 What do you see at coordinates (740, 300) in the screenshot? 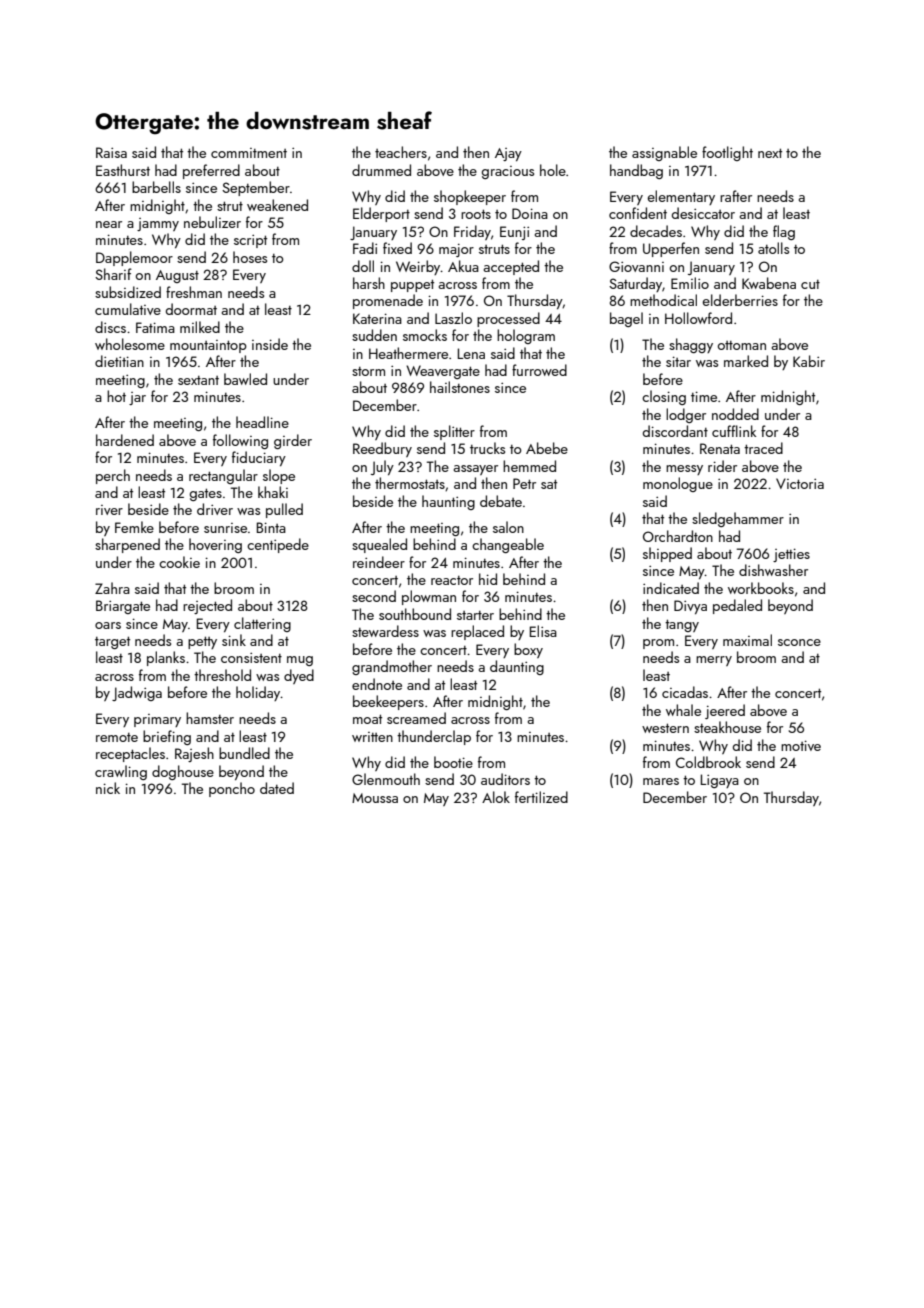
I see `elderberries` at bounding box center [740, 300].
